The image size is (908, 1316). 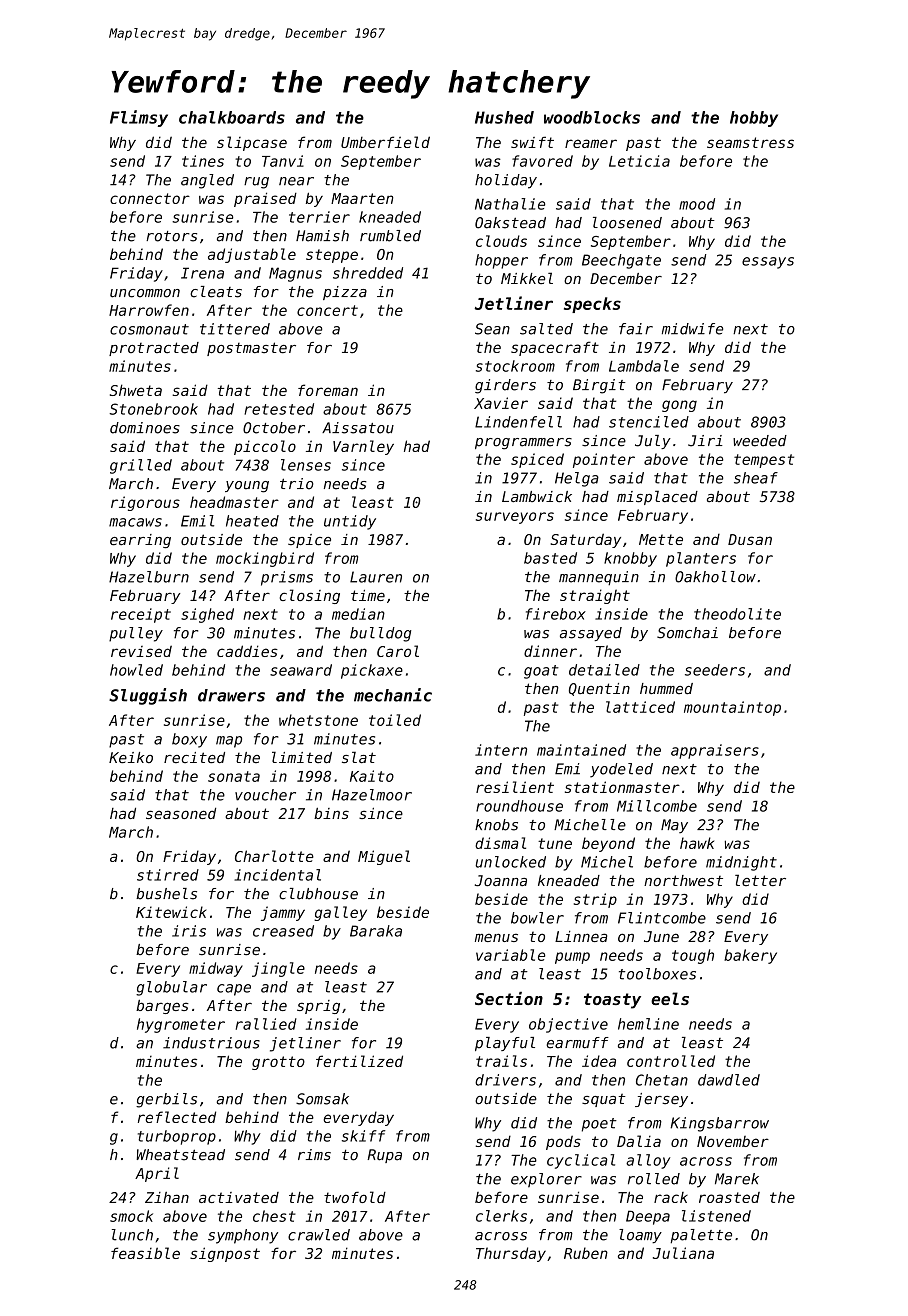 What do you see at coordinates (384, 857) in the screenshot?
I see `Miguel` at bounding box center [384, 857].
